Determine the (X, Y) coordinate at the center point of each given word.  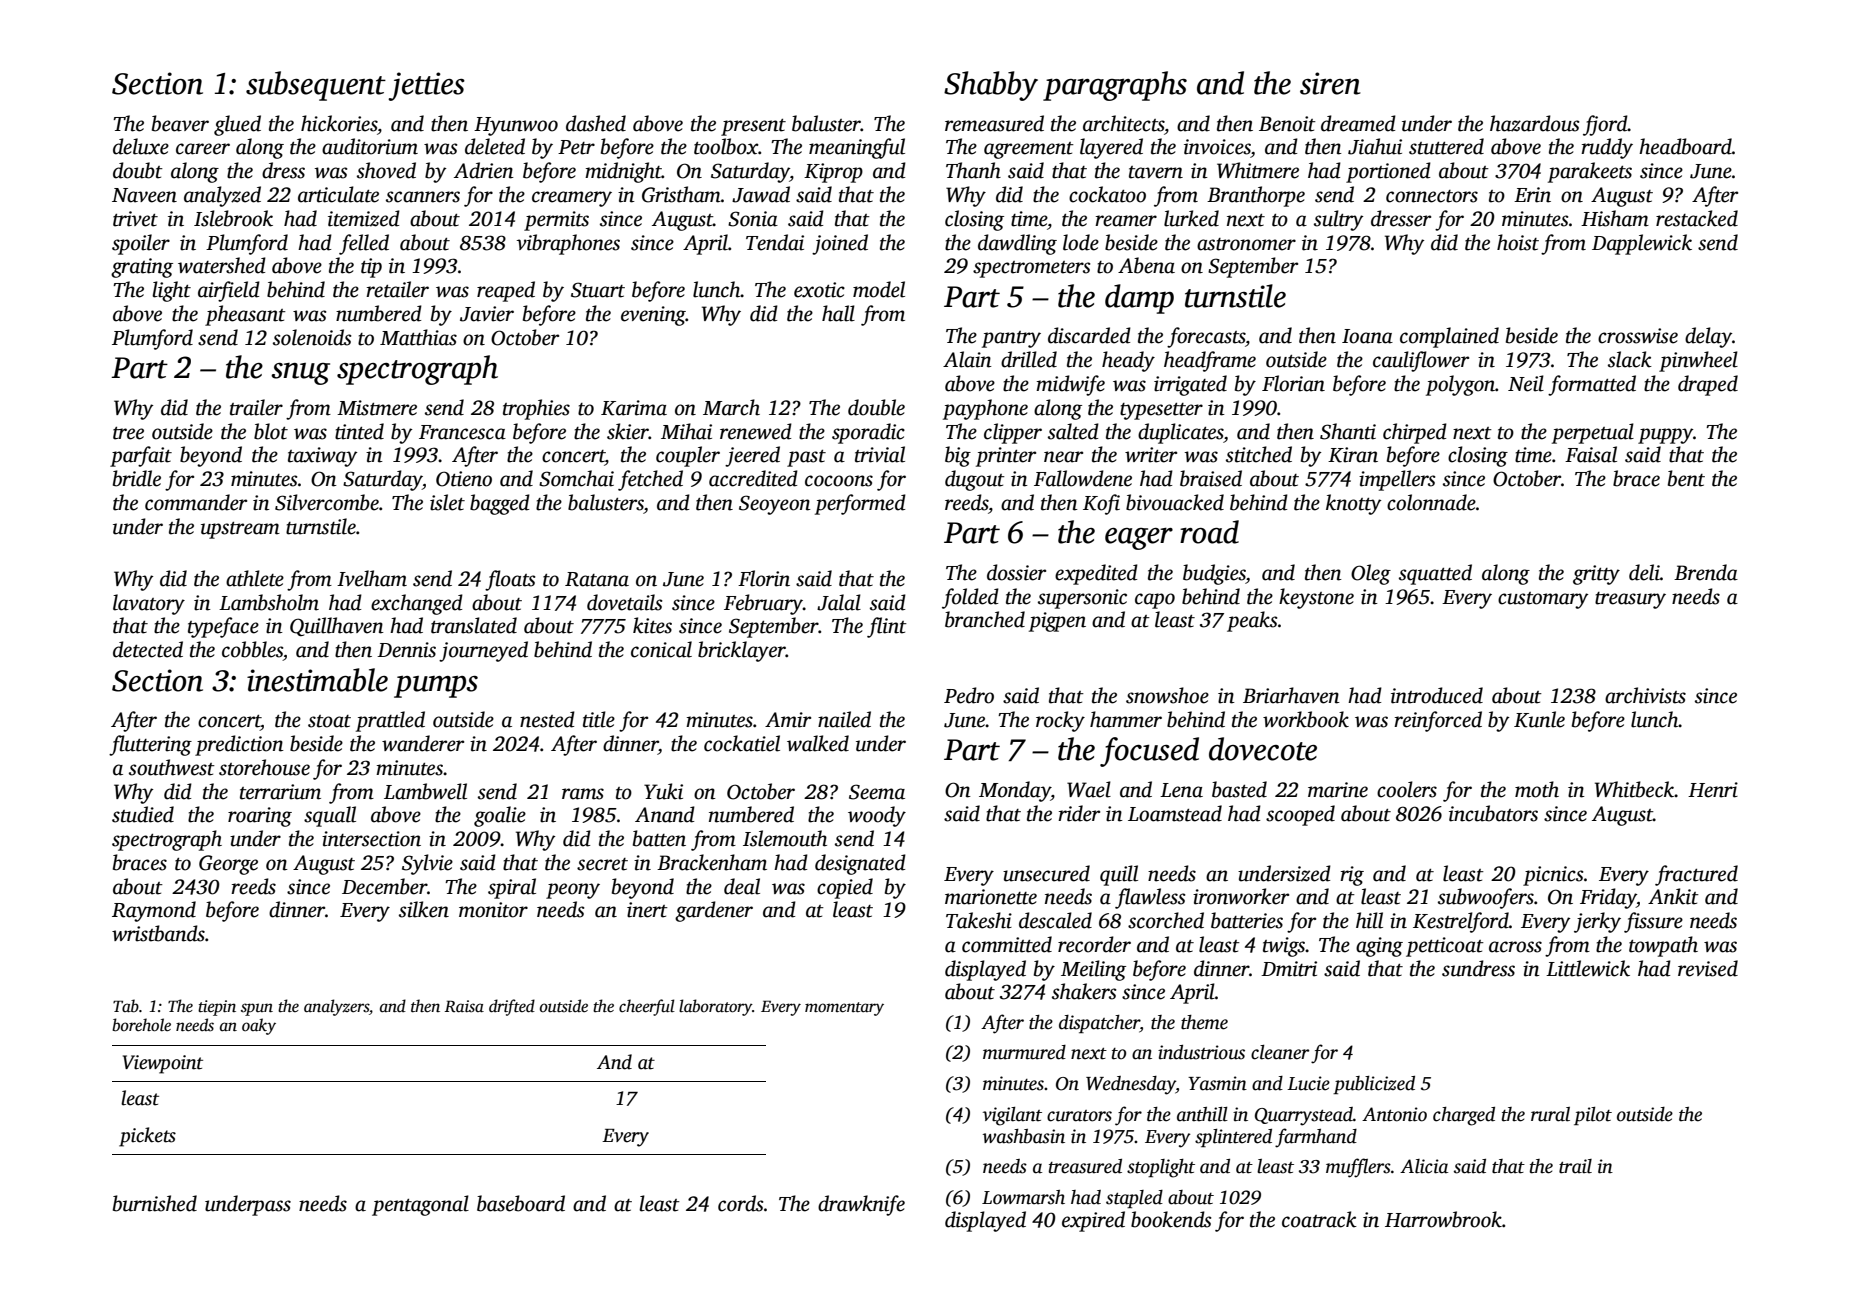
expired (1093, 1221)
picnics (1553, 876)
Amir (788, 720)
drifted (512, 1007)
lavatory (149, 604)
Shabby (991, 86)
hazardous (1534, 123)
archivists (1645, 695)
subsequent (316, 86)
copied (845, 888)
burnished (155, 1203)
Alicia (1424, 1166)
